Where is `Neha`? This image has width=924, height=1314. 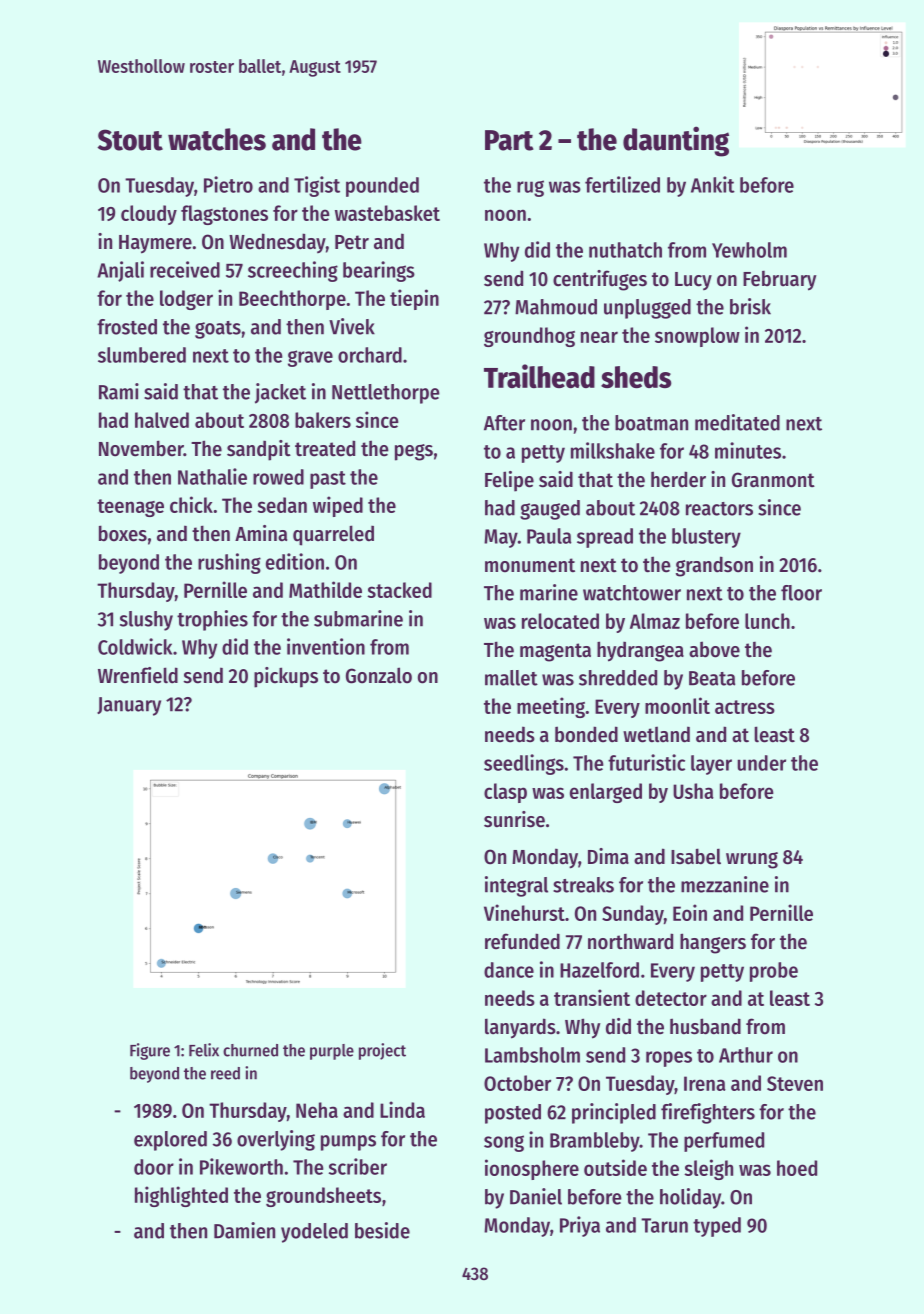
Neha is located at coordinates (317, 1110).
